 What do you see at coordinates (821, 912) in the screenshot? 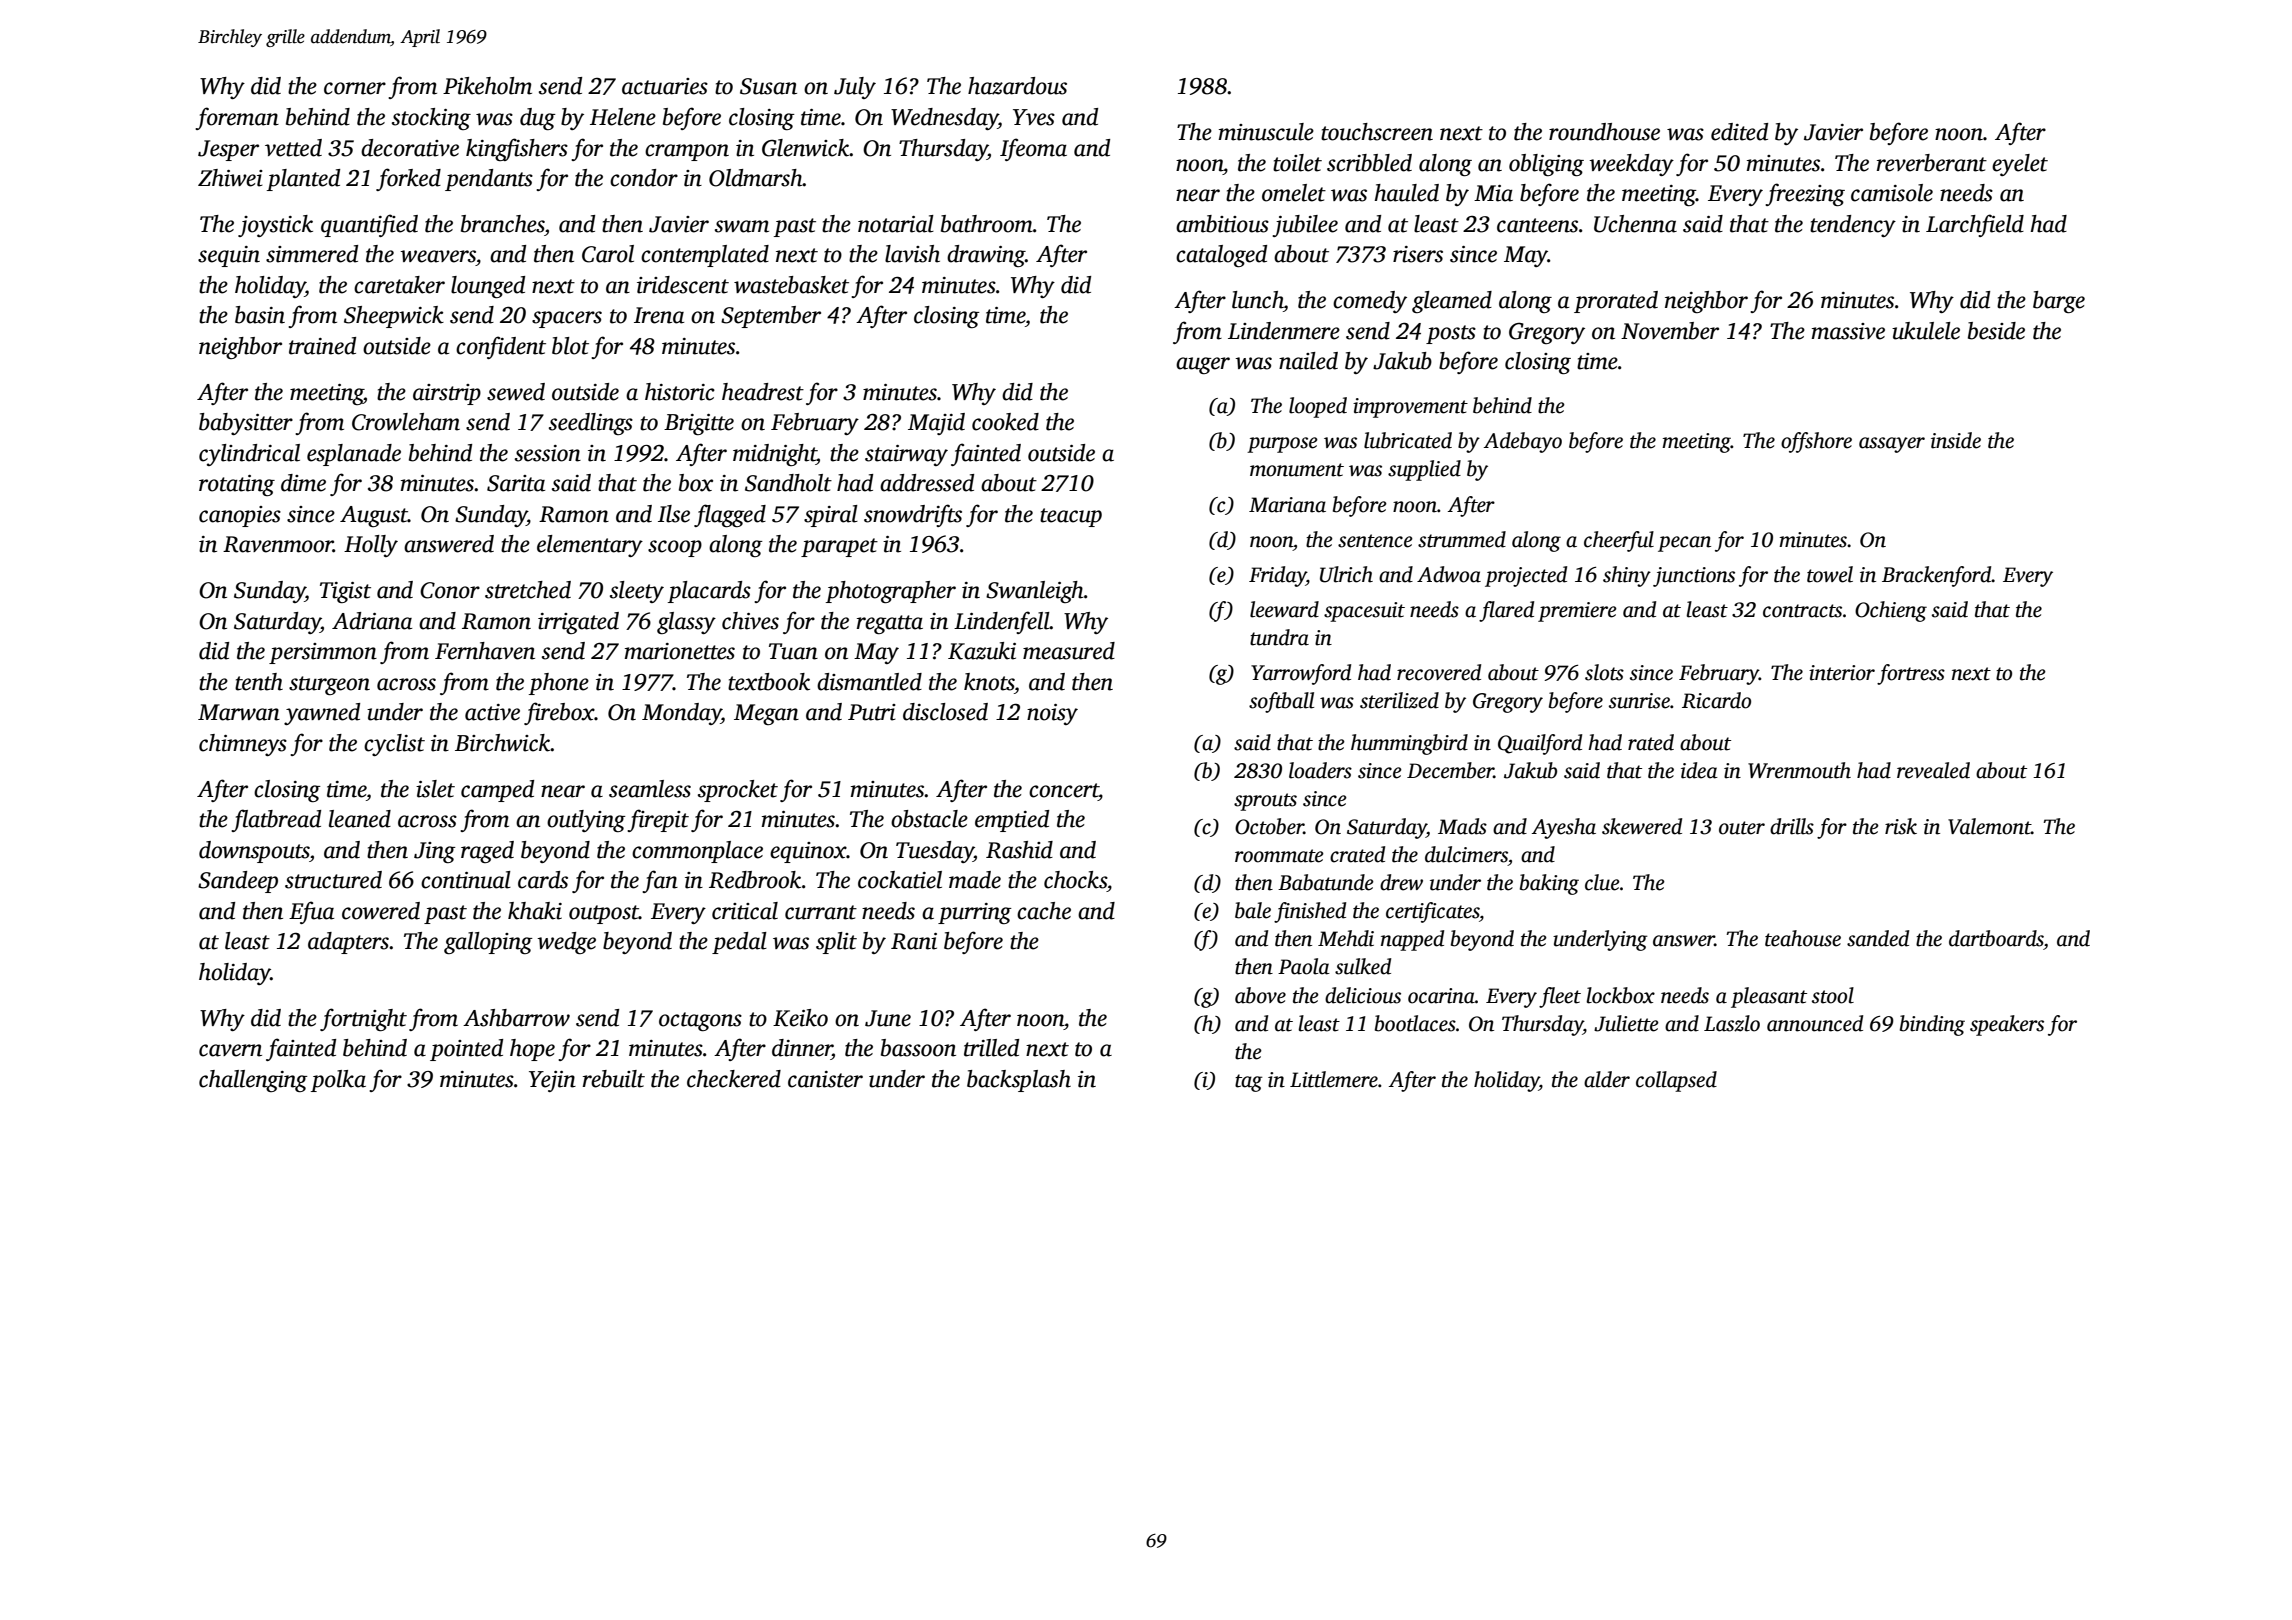
I see `currant` at bounding box center [821, 912].
